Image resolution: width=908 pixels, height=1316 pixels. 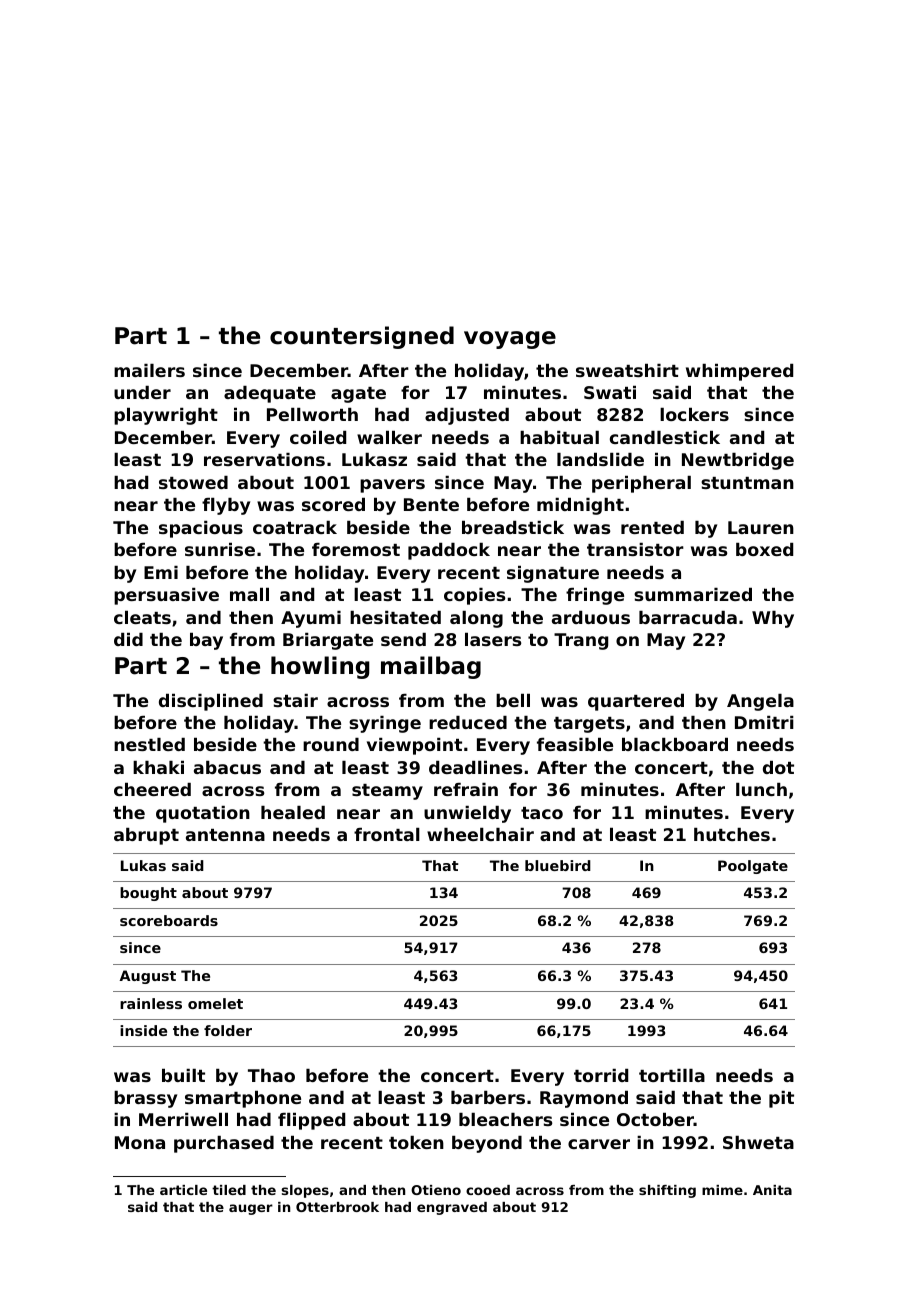 What do you see at coordinates (753, 867) in the page?
I see `Poolgate` at bounding box center [753, 867].
